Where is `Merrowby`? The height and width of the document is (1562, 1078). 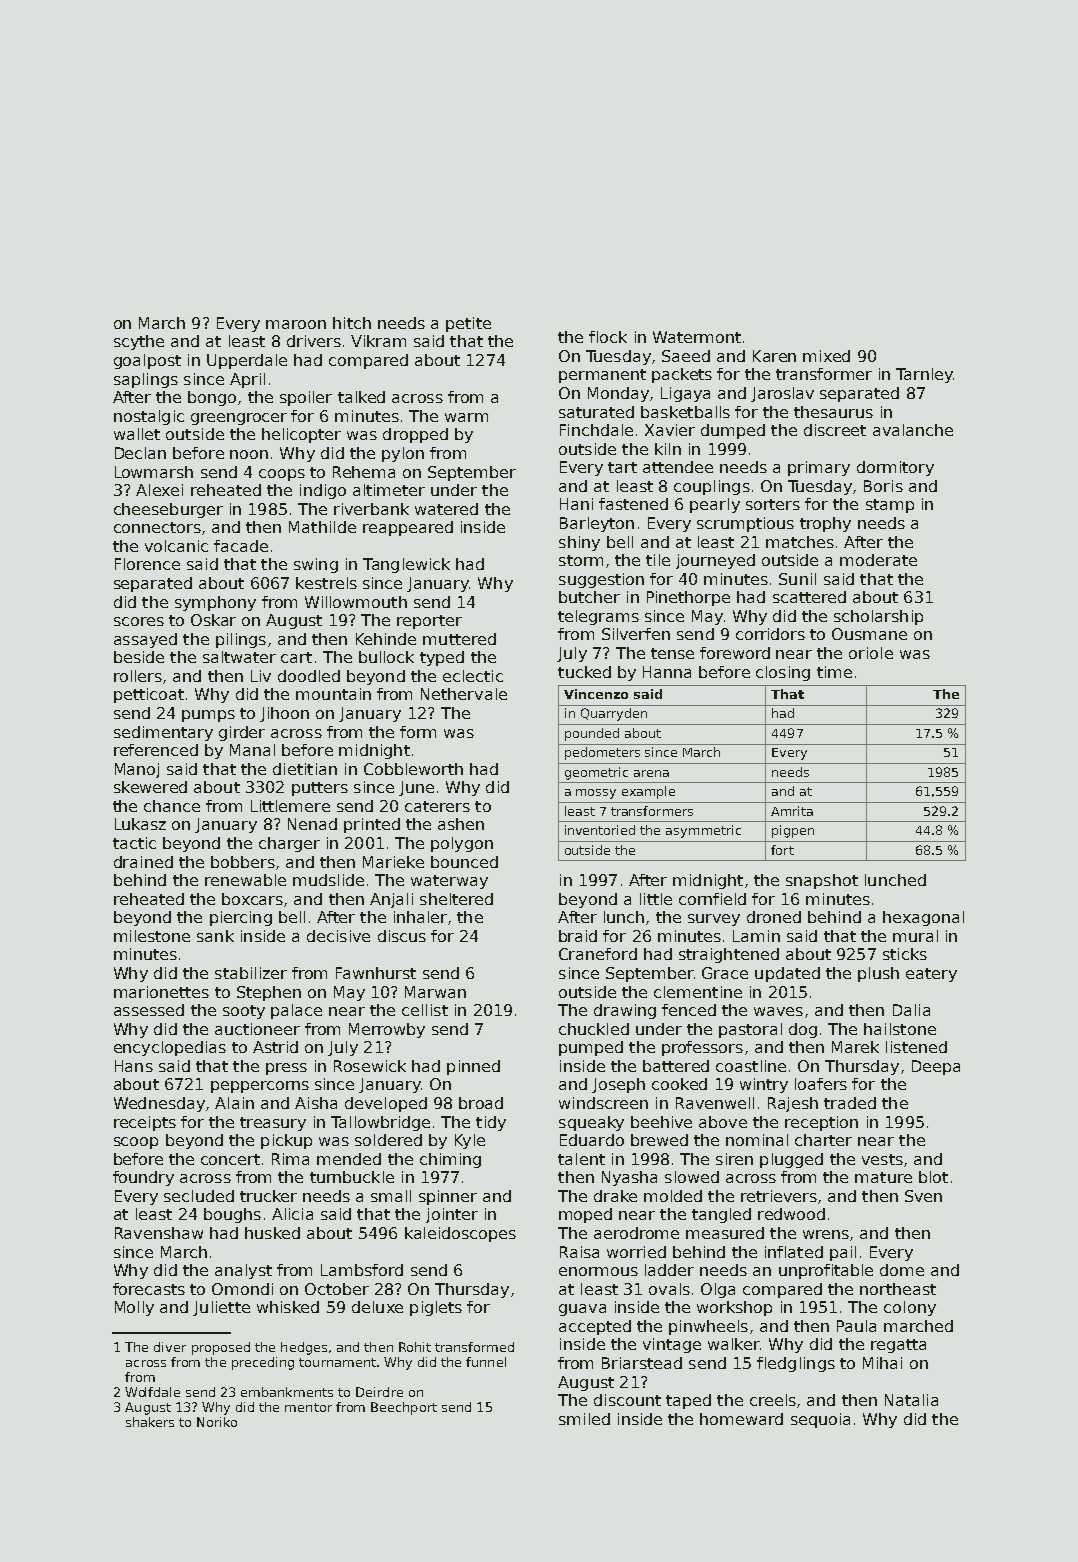
Merrowby is located at coordinates (387, 1030).
